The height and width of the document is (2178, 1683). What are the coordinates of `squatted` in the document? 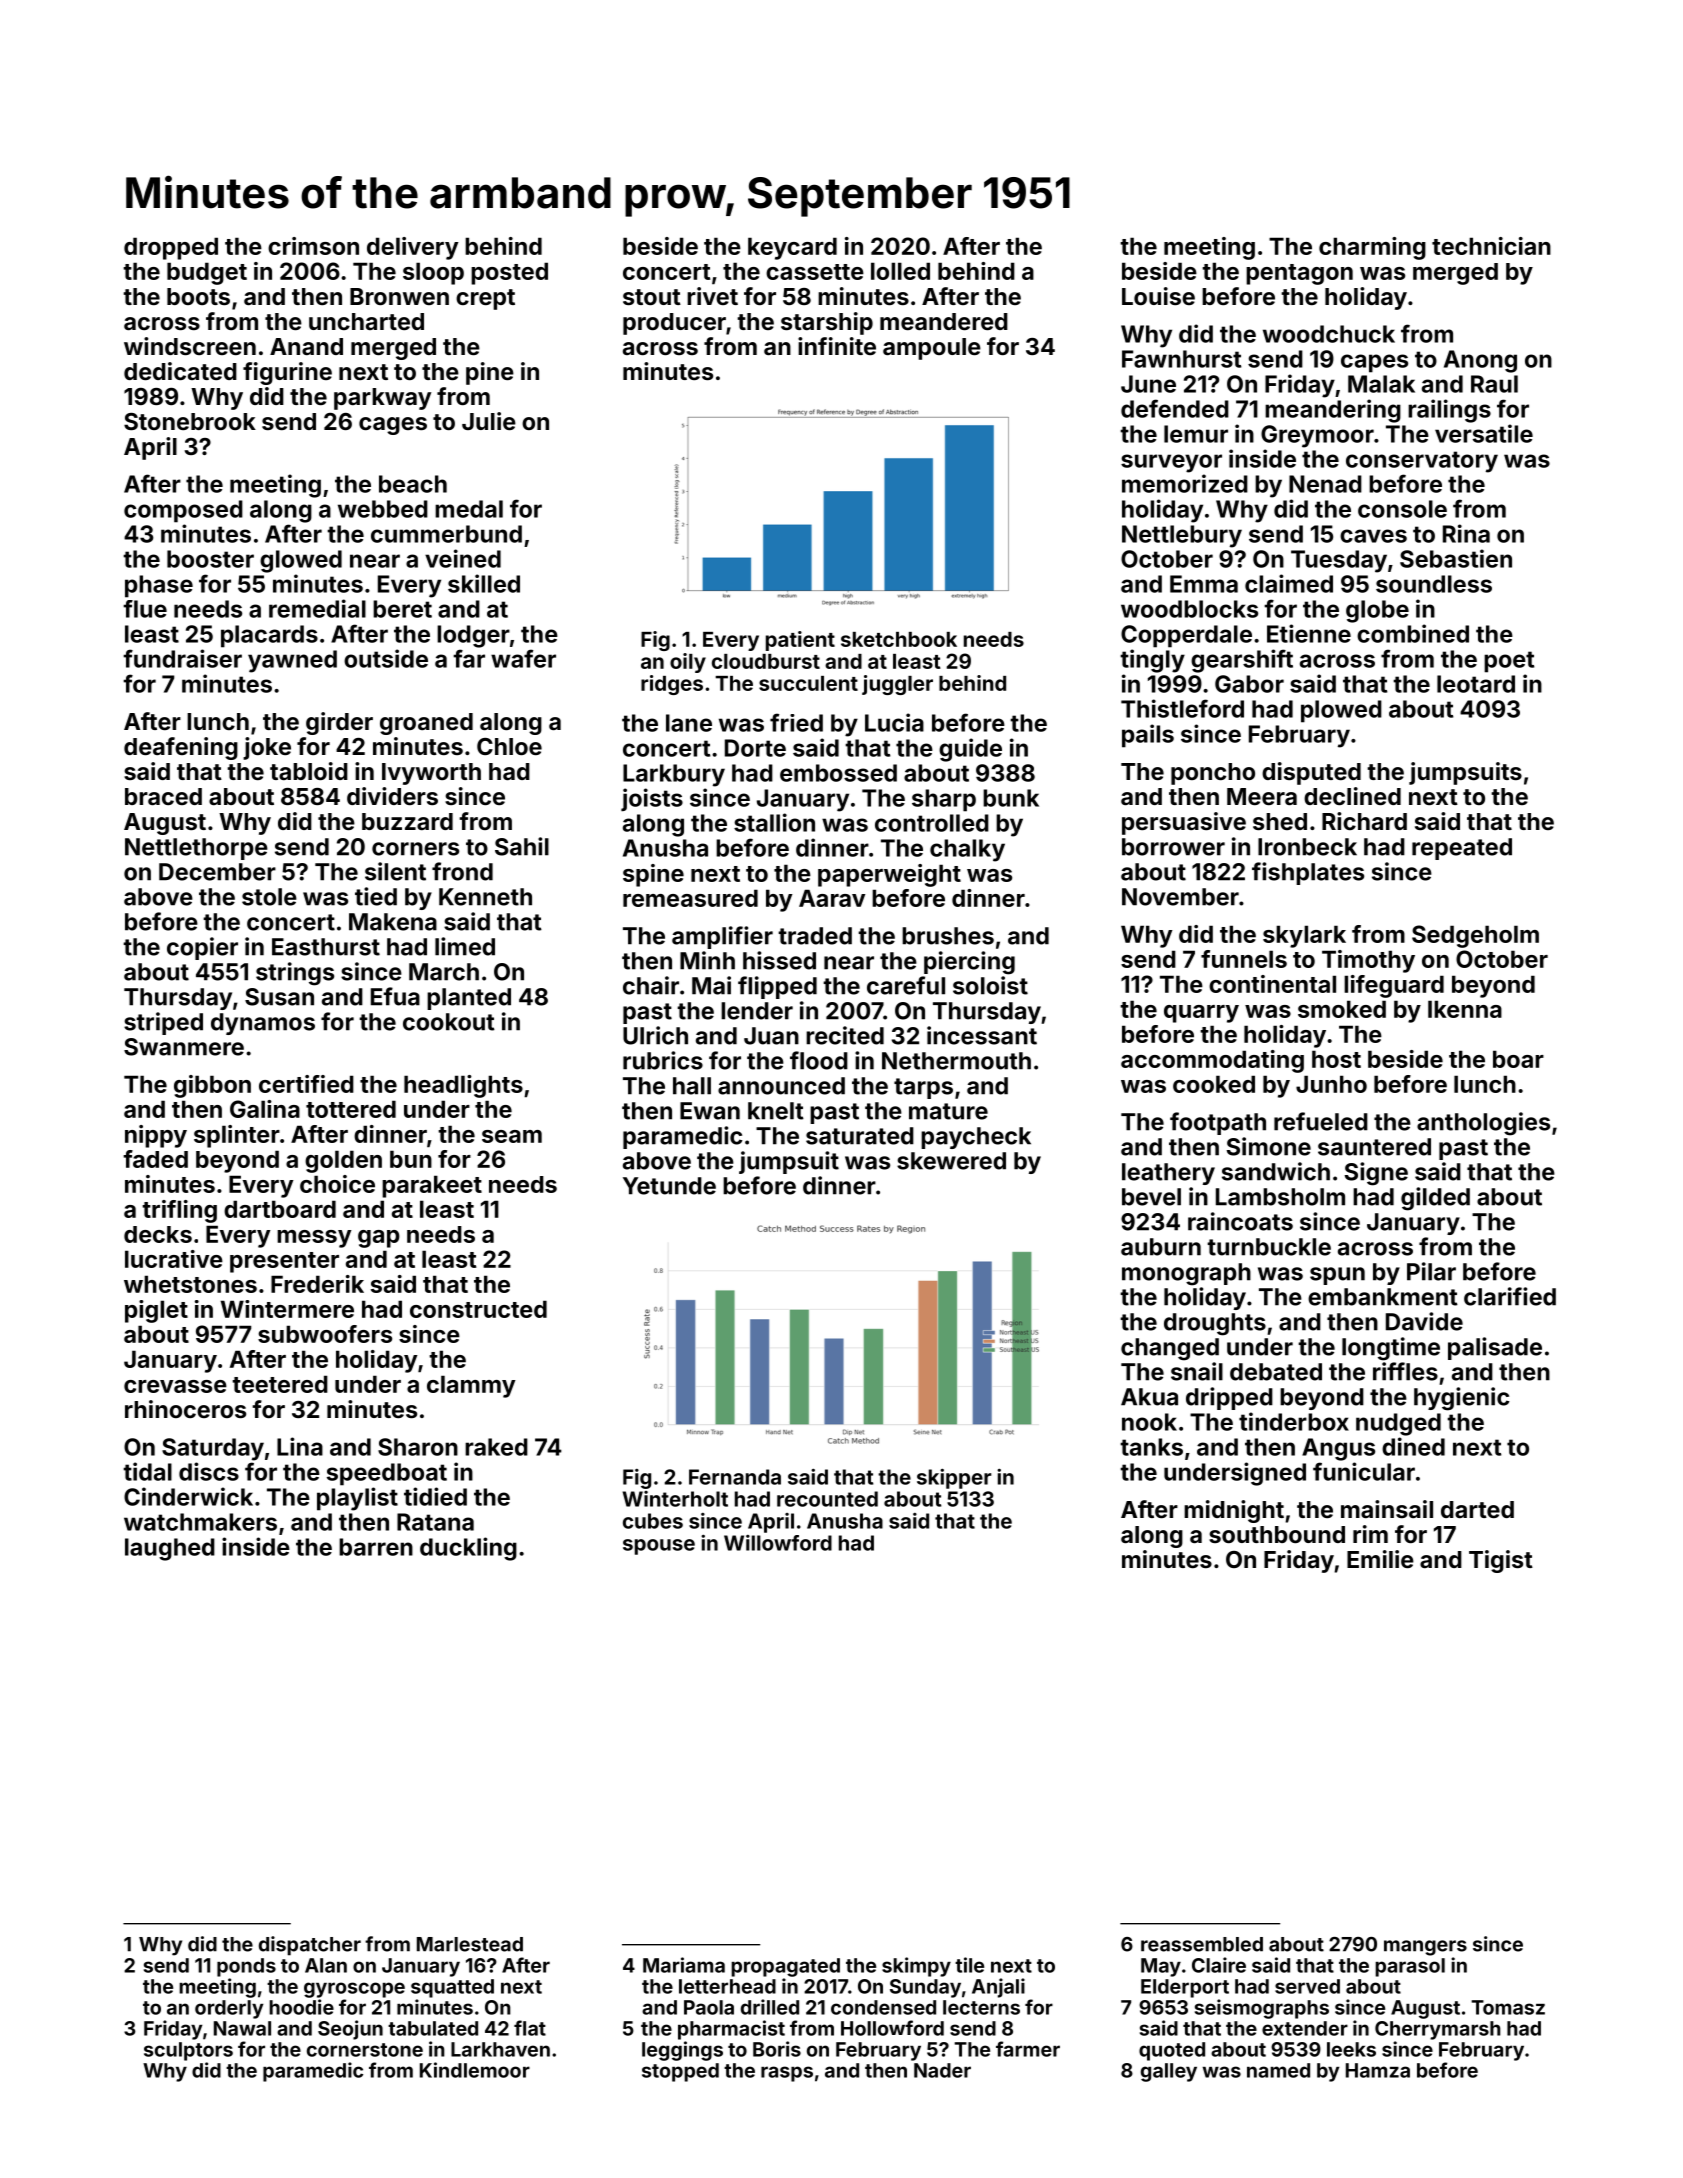 It's located at (452, 1988).
